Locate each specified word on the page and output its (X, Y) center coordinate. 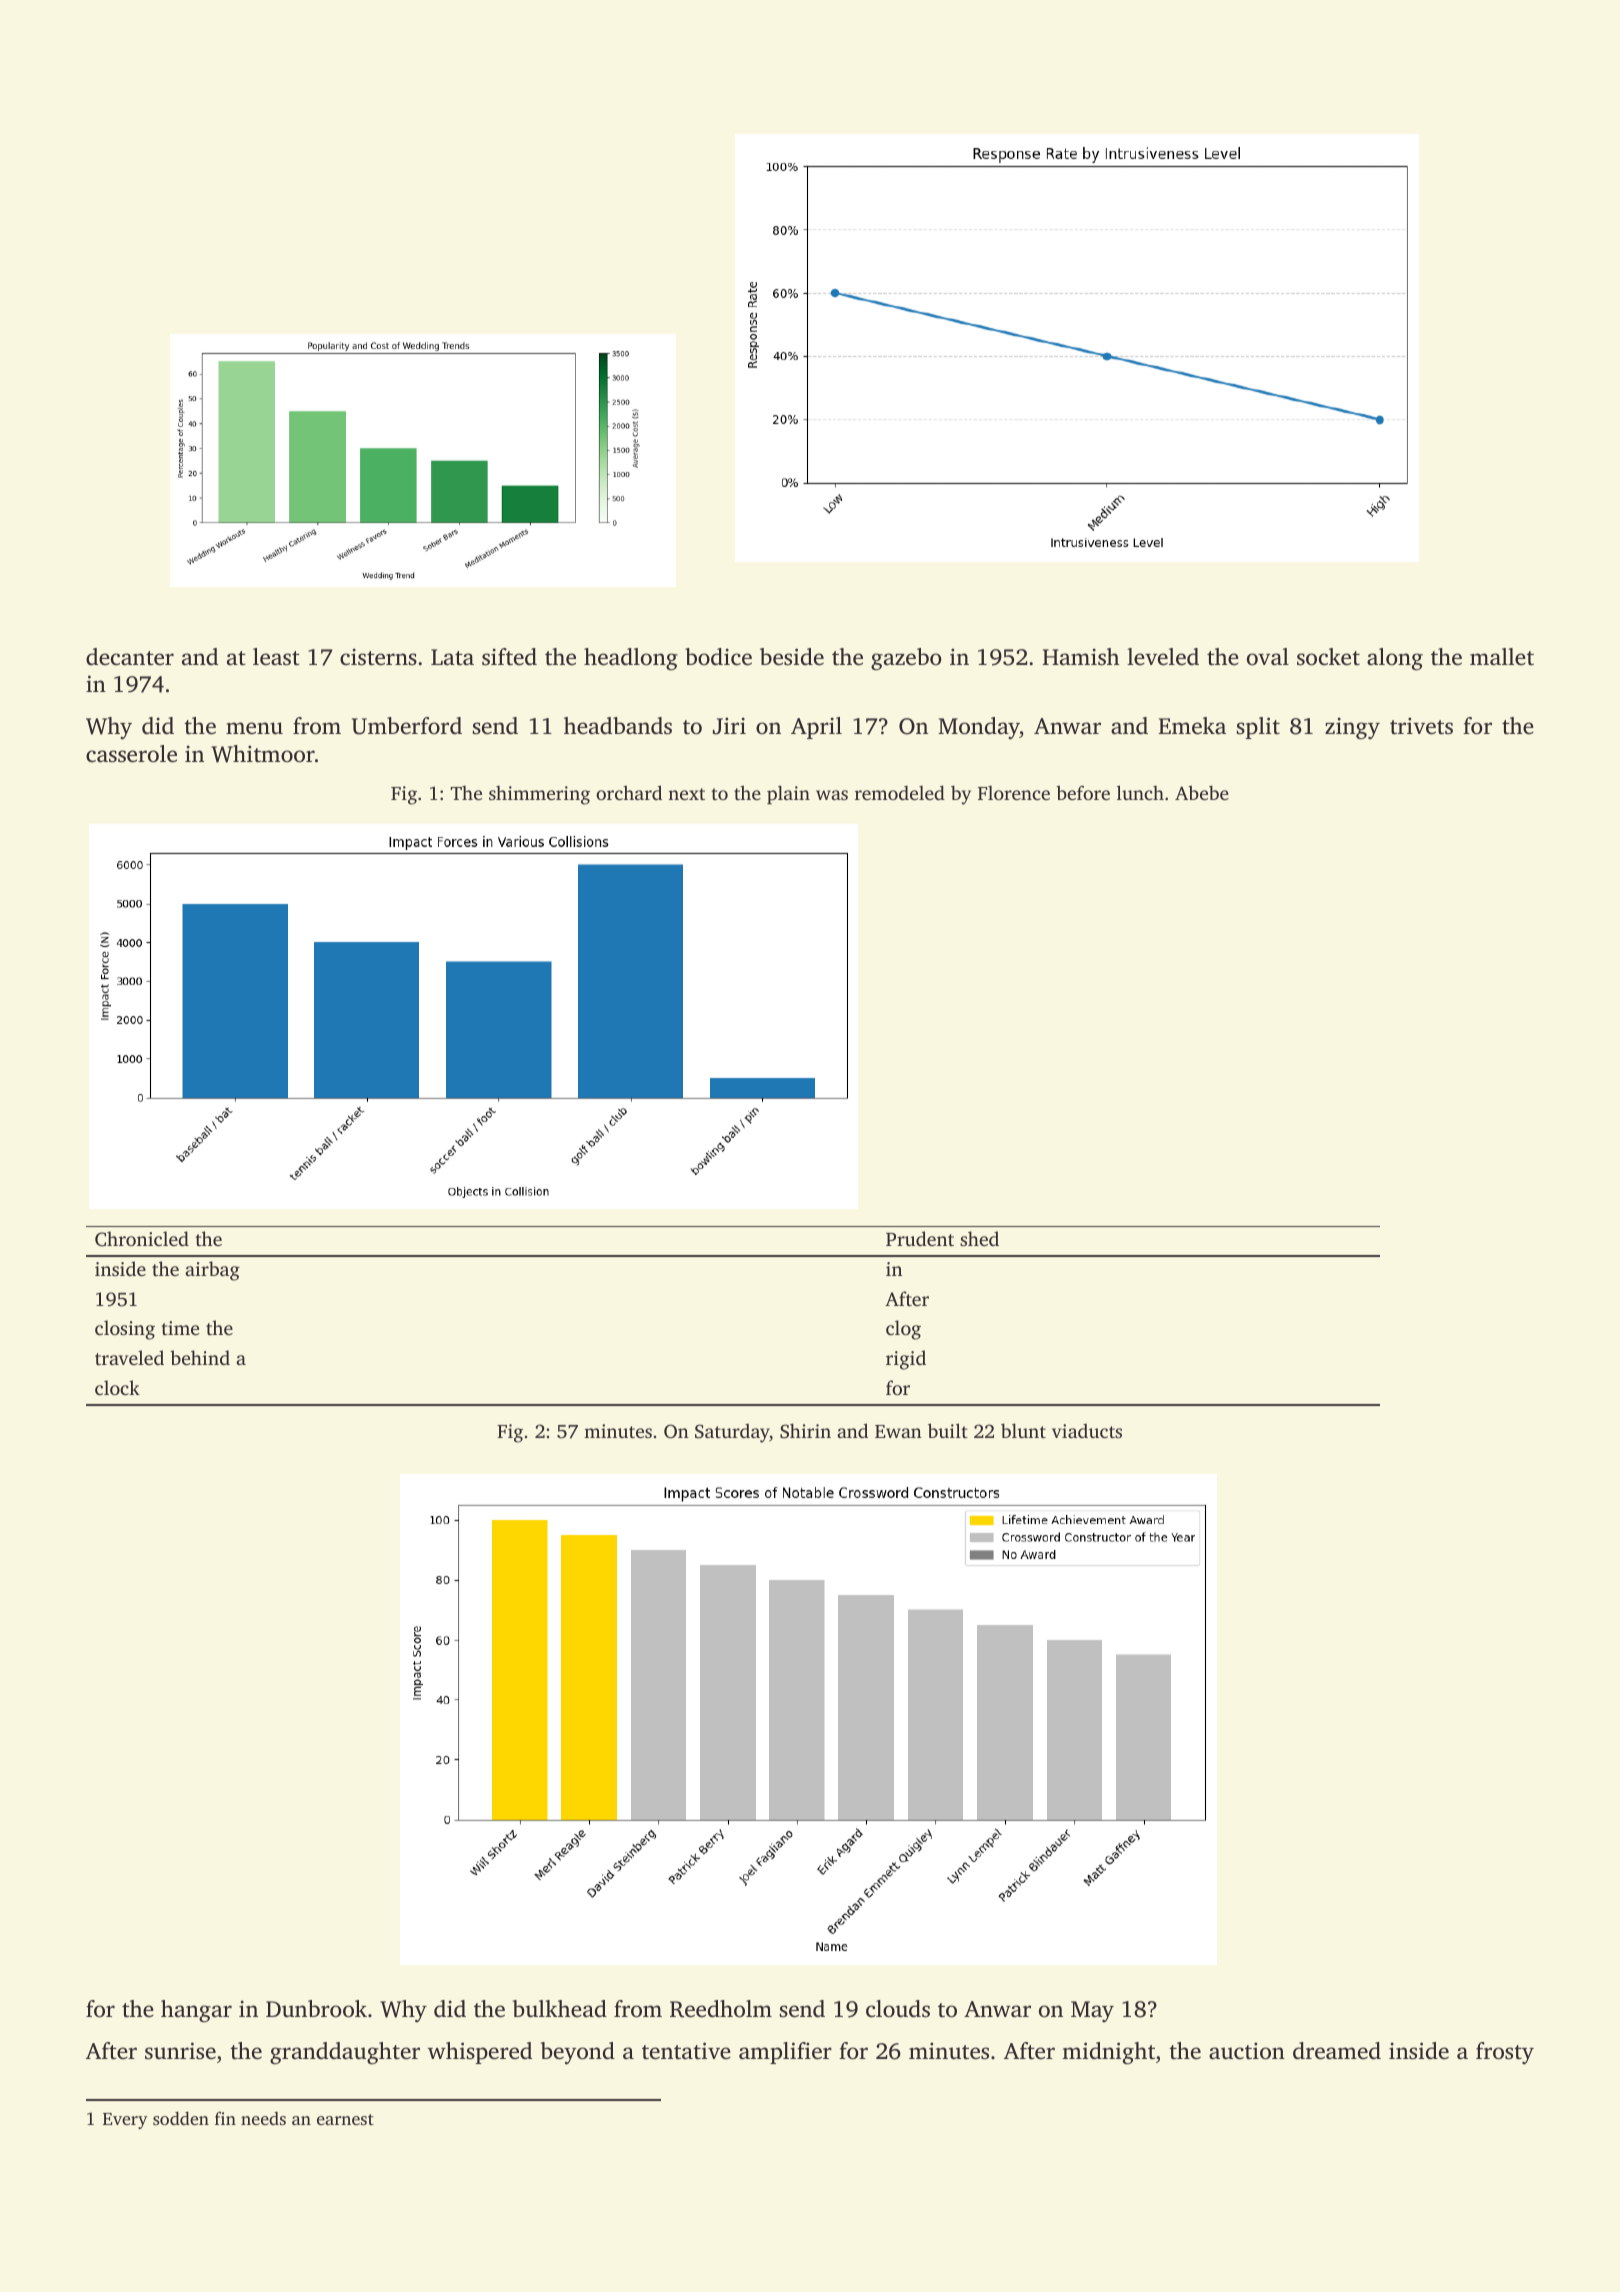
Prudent (920, 1238)
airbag (212, 1271)
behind (200, 1357)
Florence (1014, 792)
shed (979, 1238)
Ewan (898, 1431)
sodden (181, 2118)
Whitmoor (263, 754)
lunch (1140, 792)
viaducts (1087, 1431)
